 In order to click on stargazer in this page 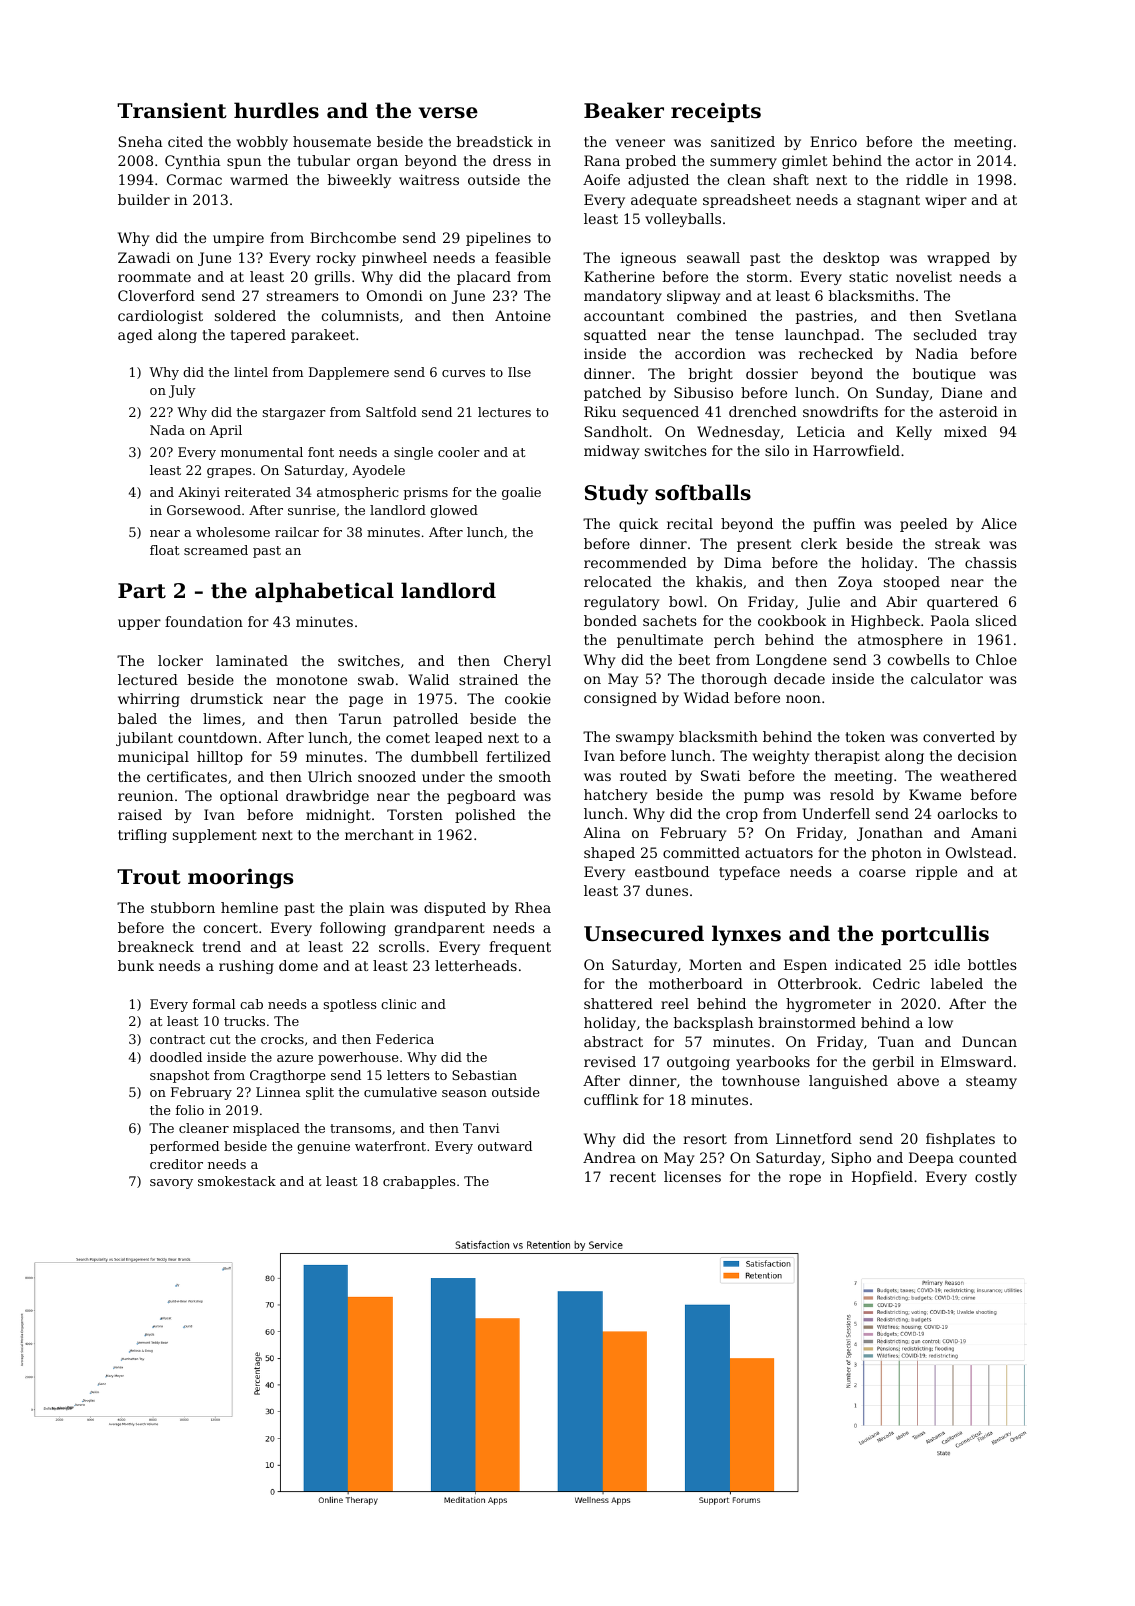, I will do `click(294, 414)`.
